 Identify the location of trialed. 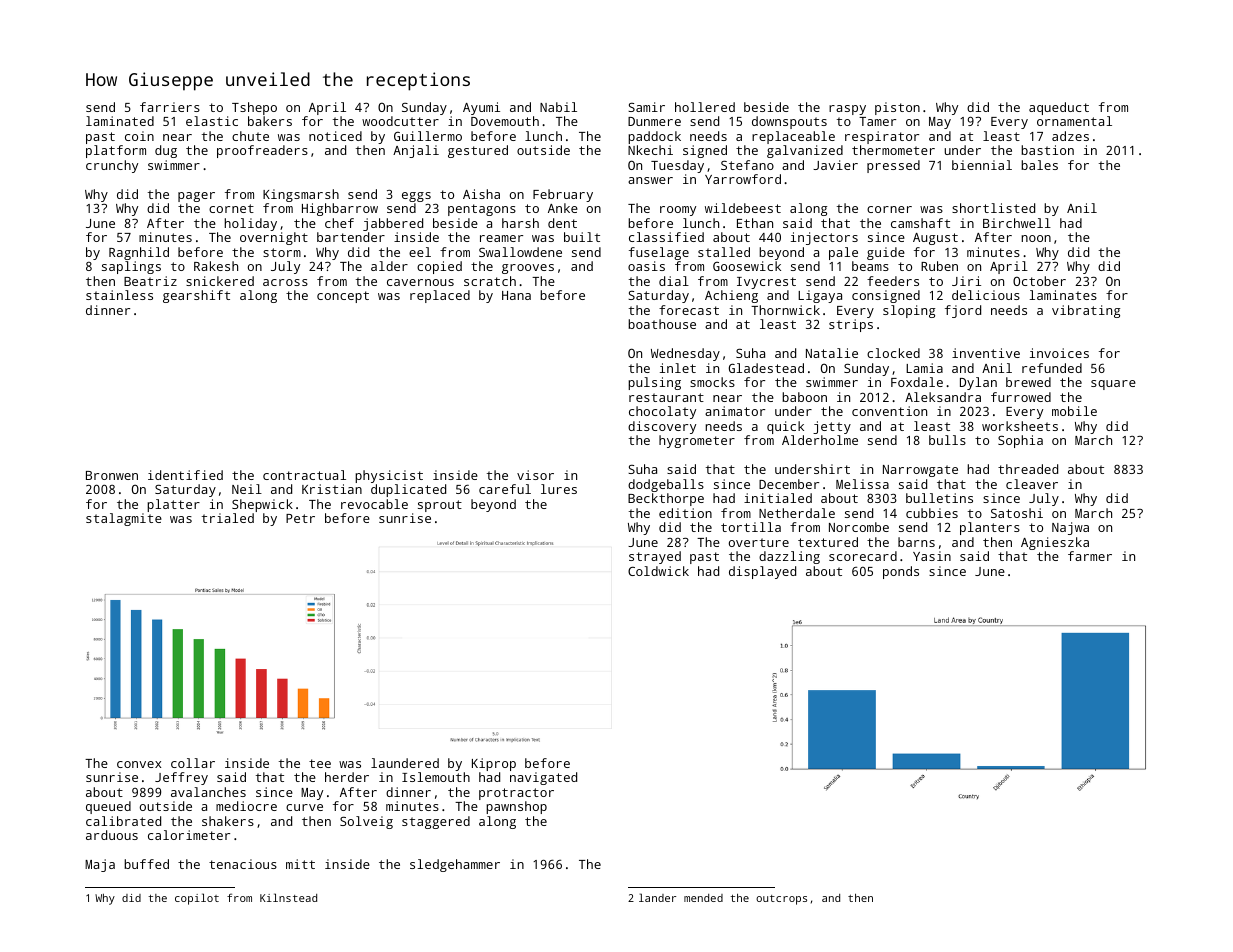
(228, 518).
